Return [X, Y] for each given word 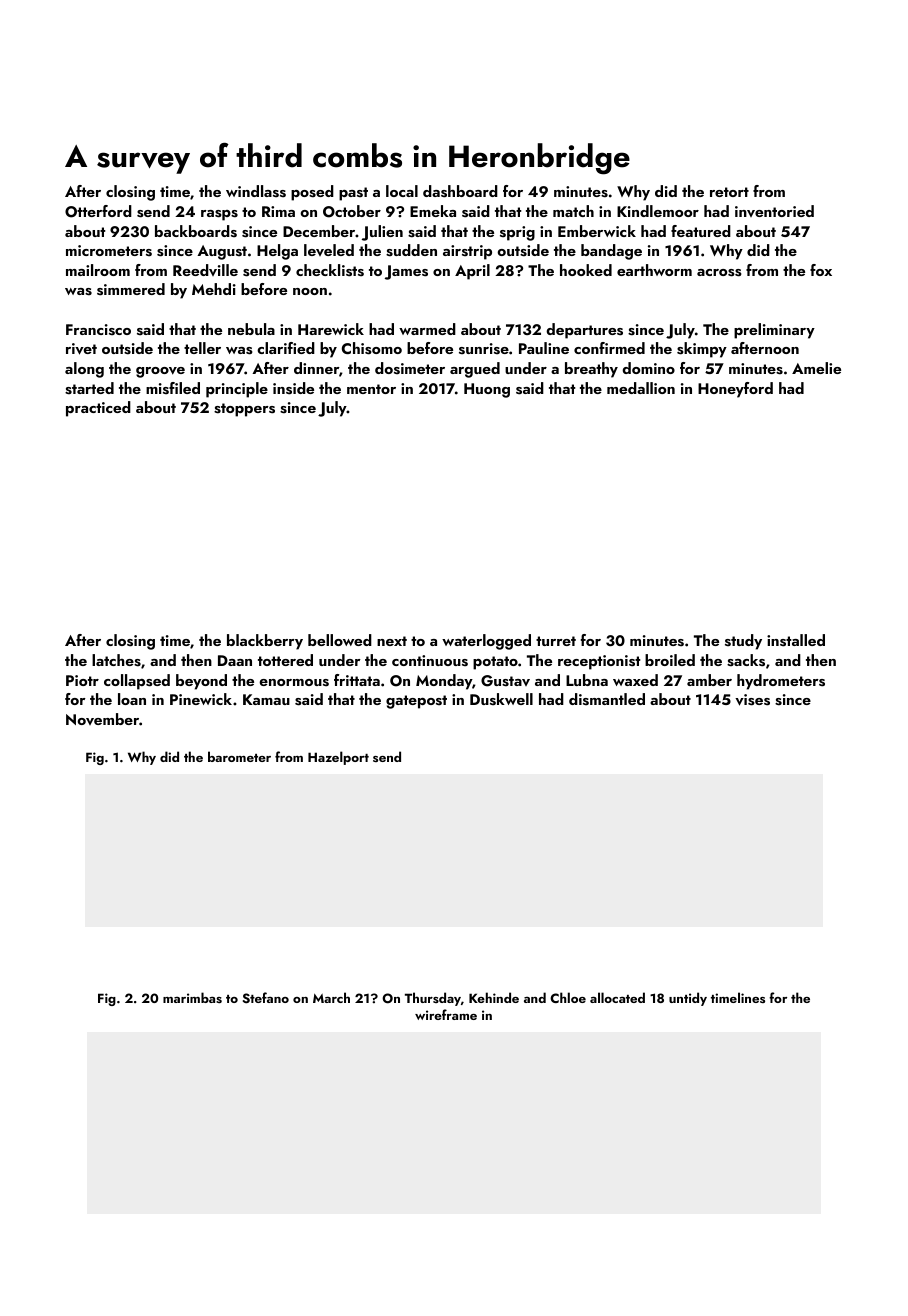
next [392, 641]
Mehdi [214, 289]
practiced [98, 409]
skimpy [702, 350]
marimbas [192, 997]
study [743, 642]
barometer [239, 756]
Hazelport [338, 758]
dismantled [607, 699]
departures [584, 331]
